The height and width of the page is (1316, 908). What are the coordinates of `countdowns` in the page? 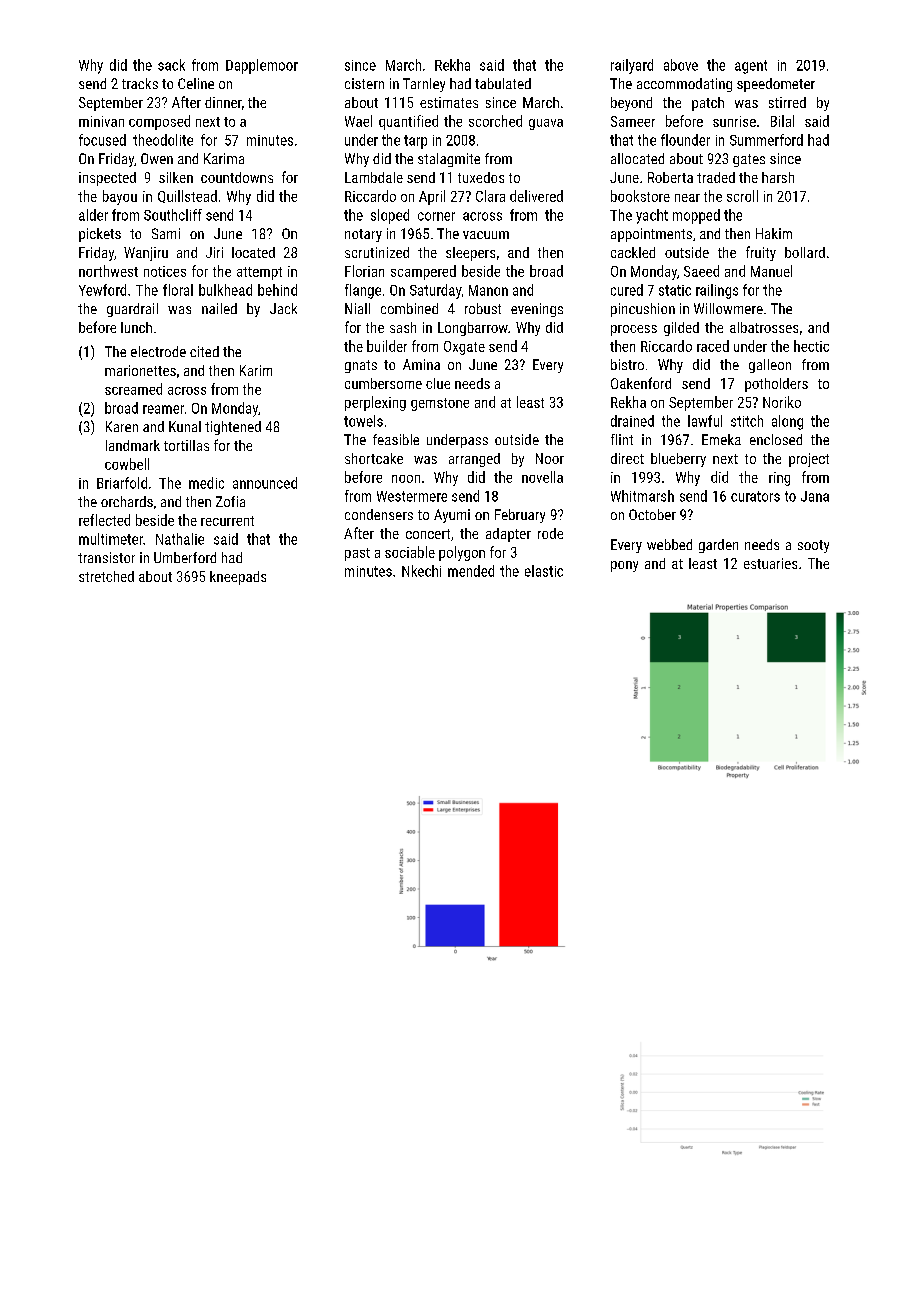 It's located at (237, 177).
